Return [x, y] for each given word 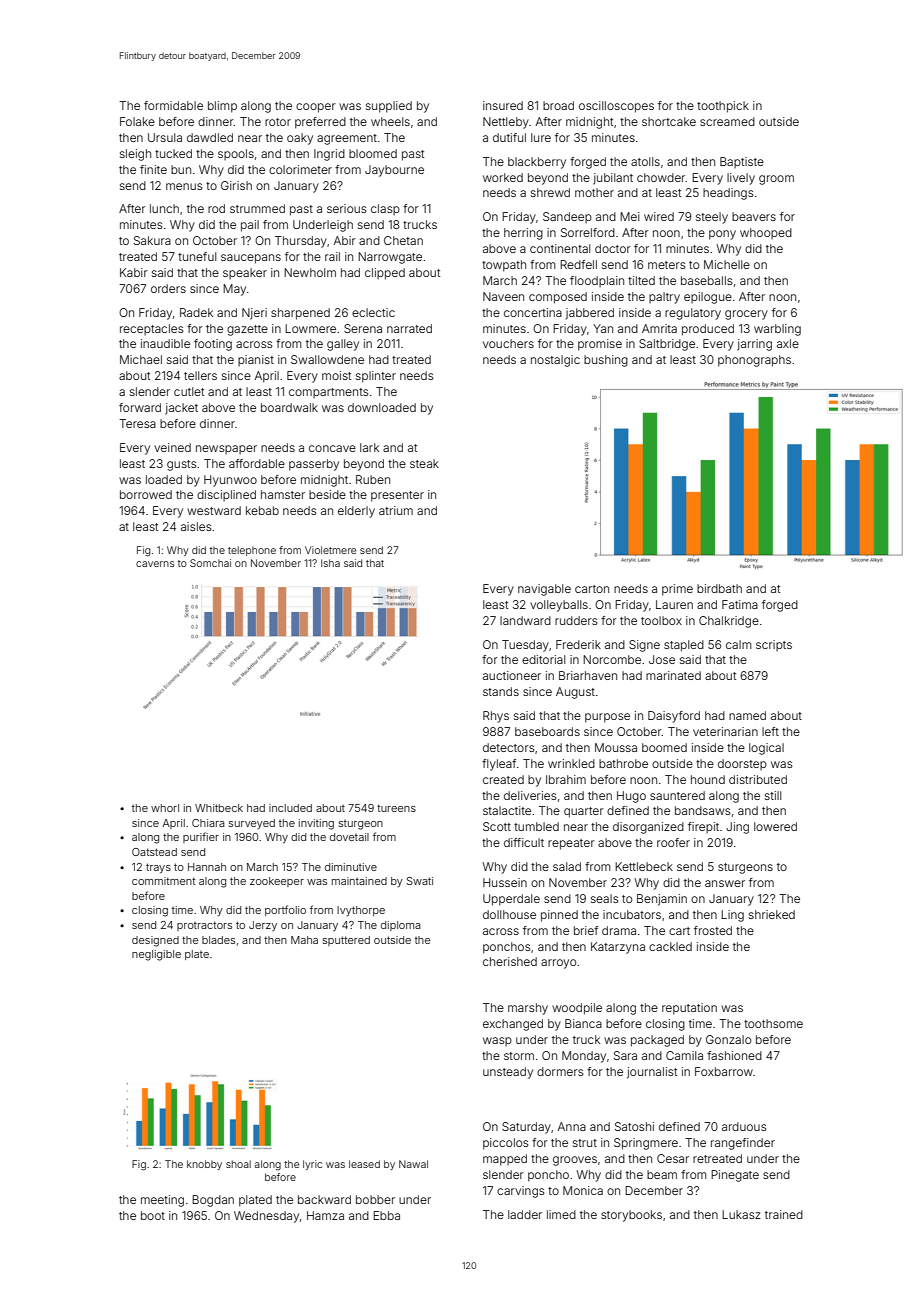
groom [776, 180]
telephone [252, 551]
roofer [673, 842]
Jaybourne [394, 171]
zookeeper [277, 882]
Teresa [137, 423]
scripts [774, 645]
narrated [409, 328]
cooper [316, 108]
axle [788, 343]
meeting [162, 1201]
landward [525, 620]
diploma [401, 926]
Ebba [386, 1215]
